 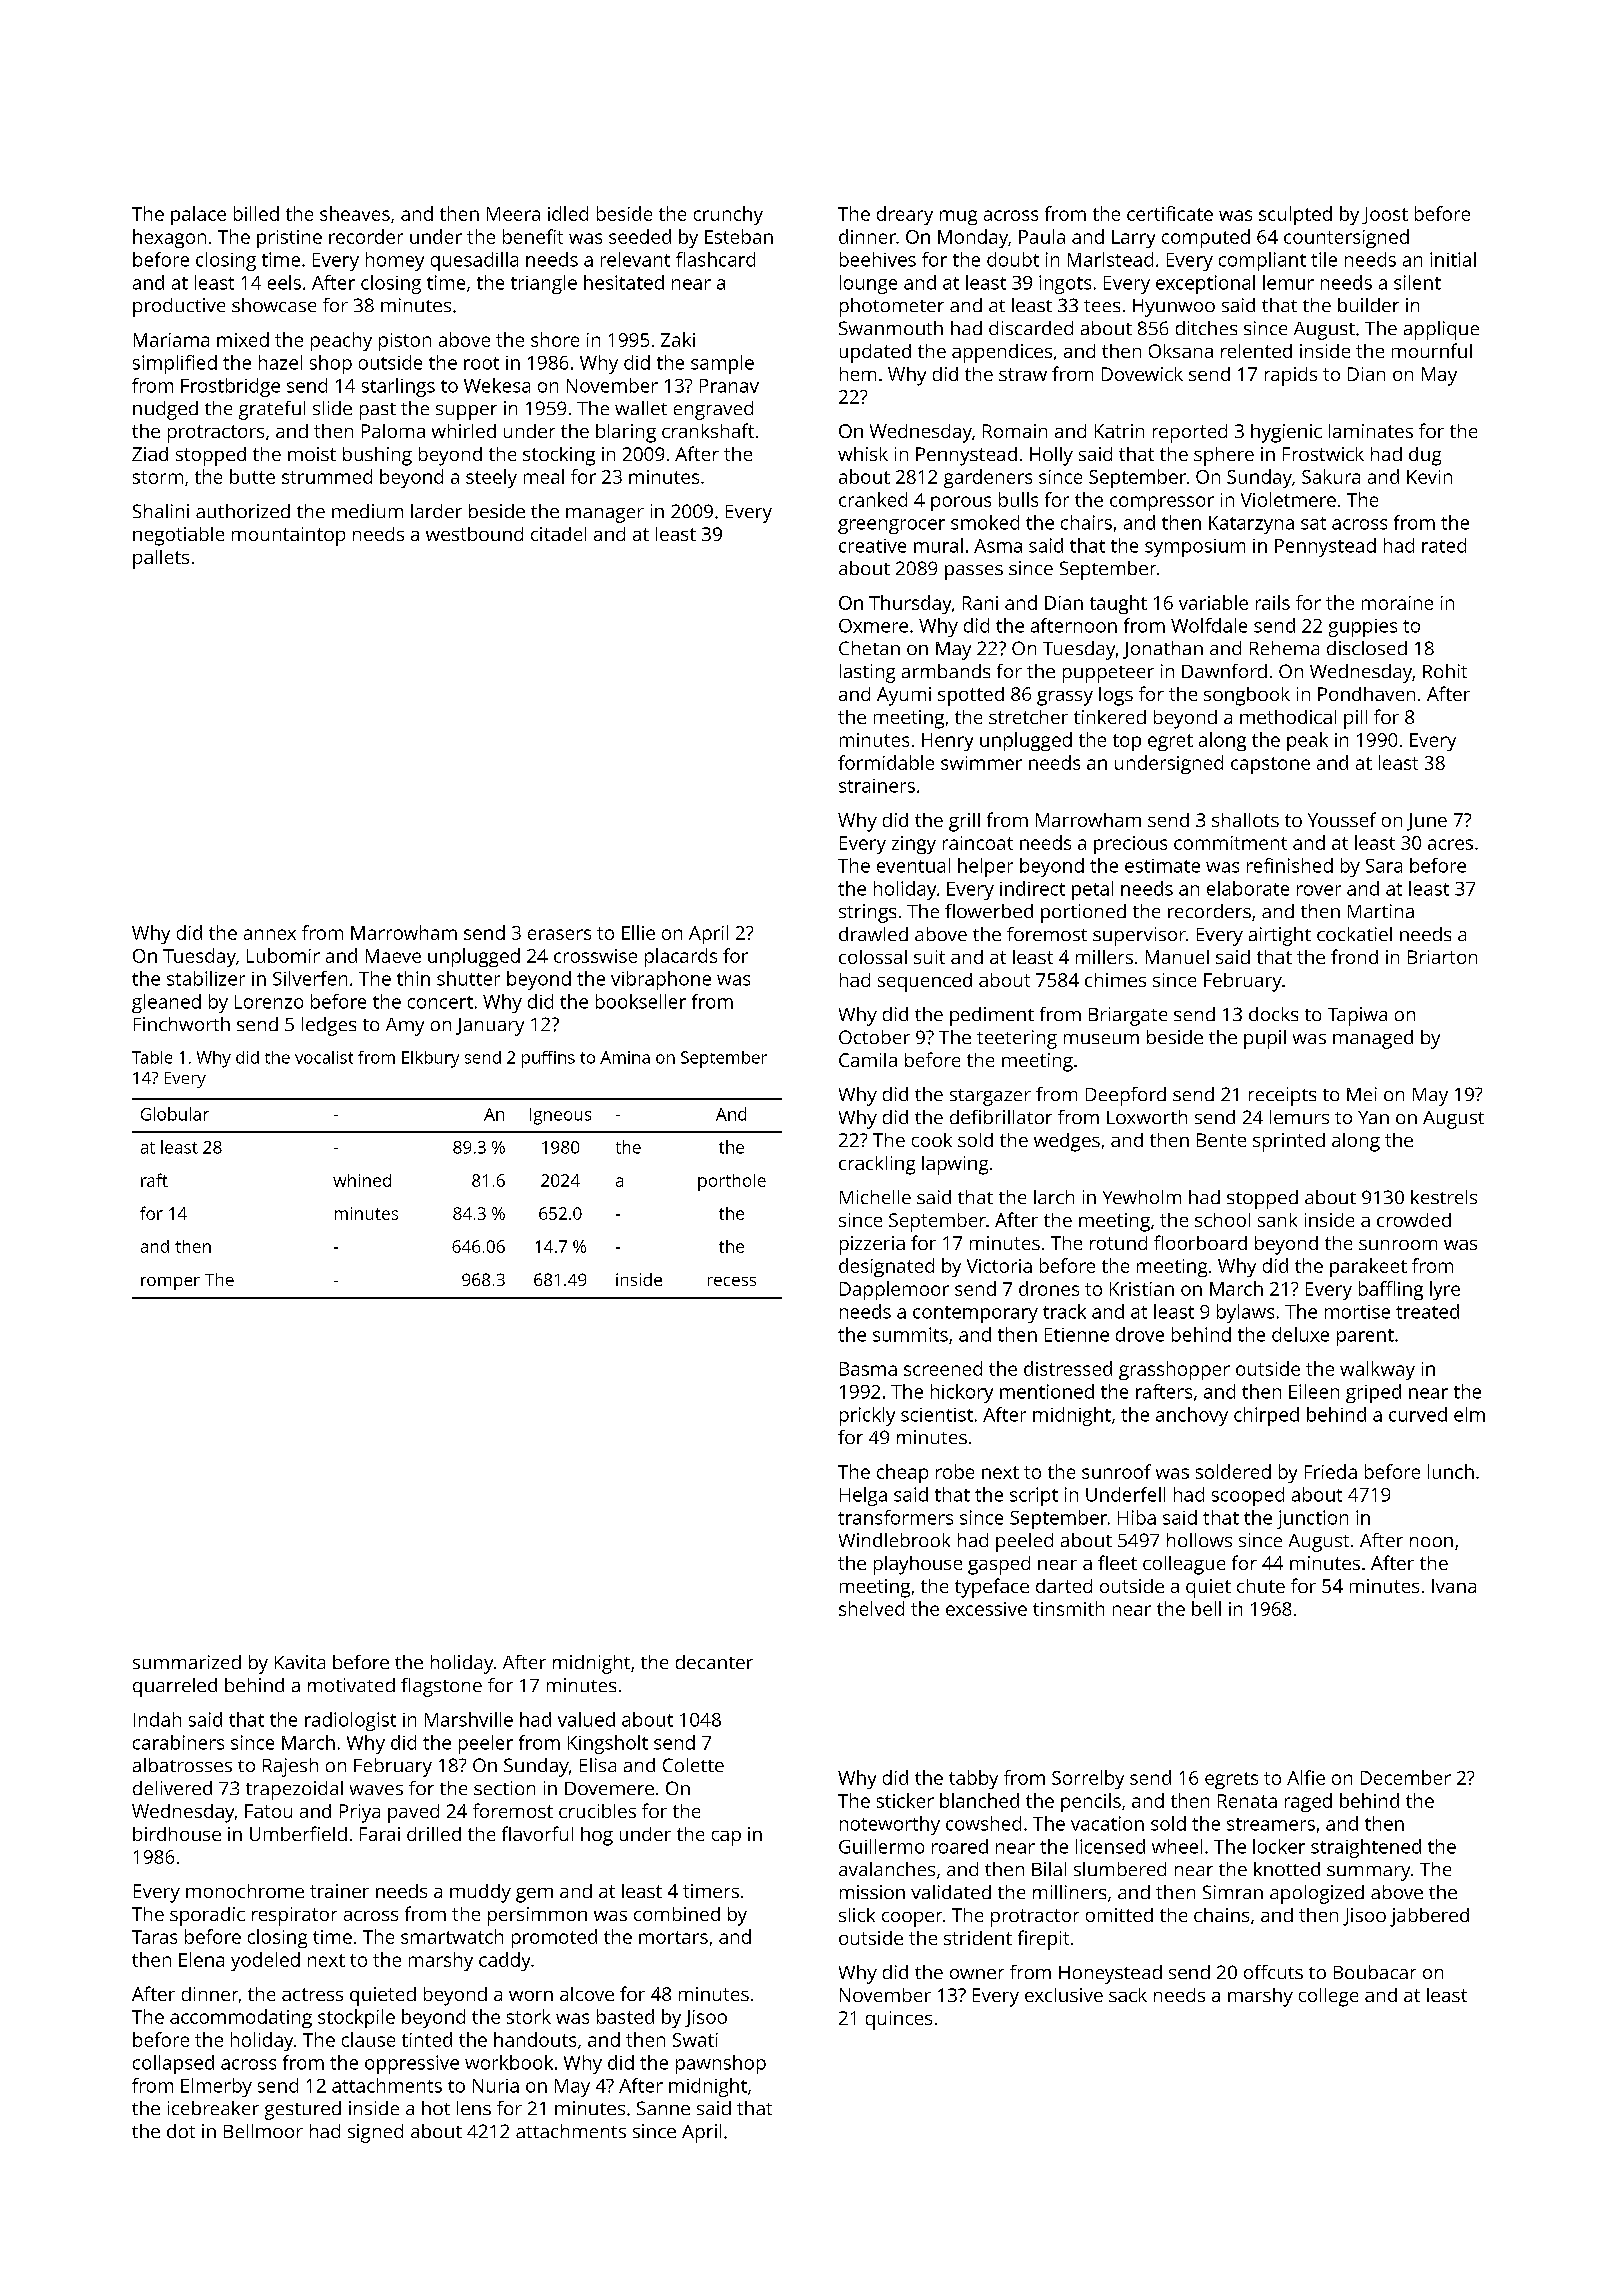 I want to click on tinted, so click(x=427, y=2039).
